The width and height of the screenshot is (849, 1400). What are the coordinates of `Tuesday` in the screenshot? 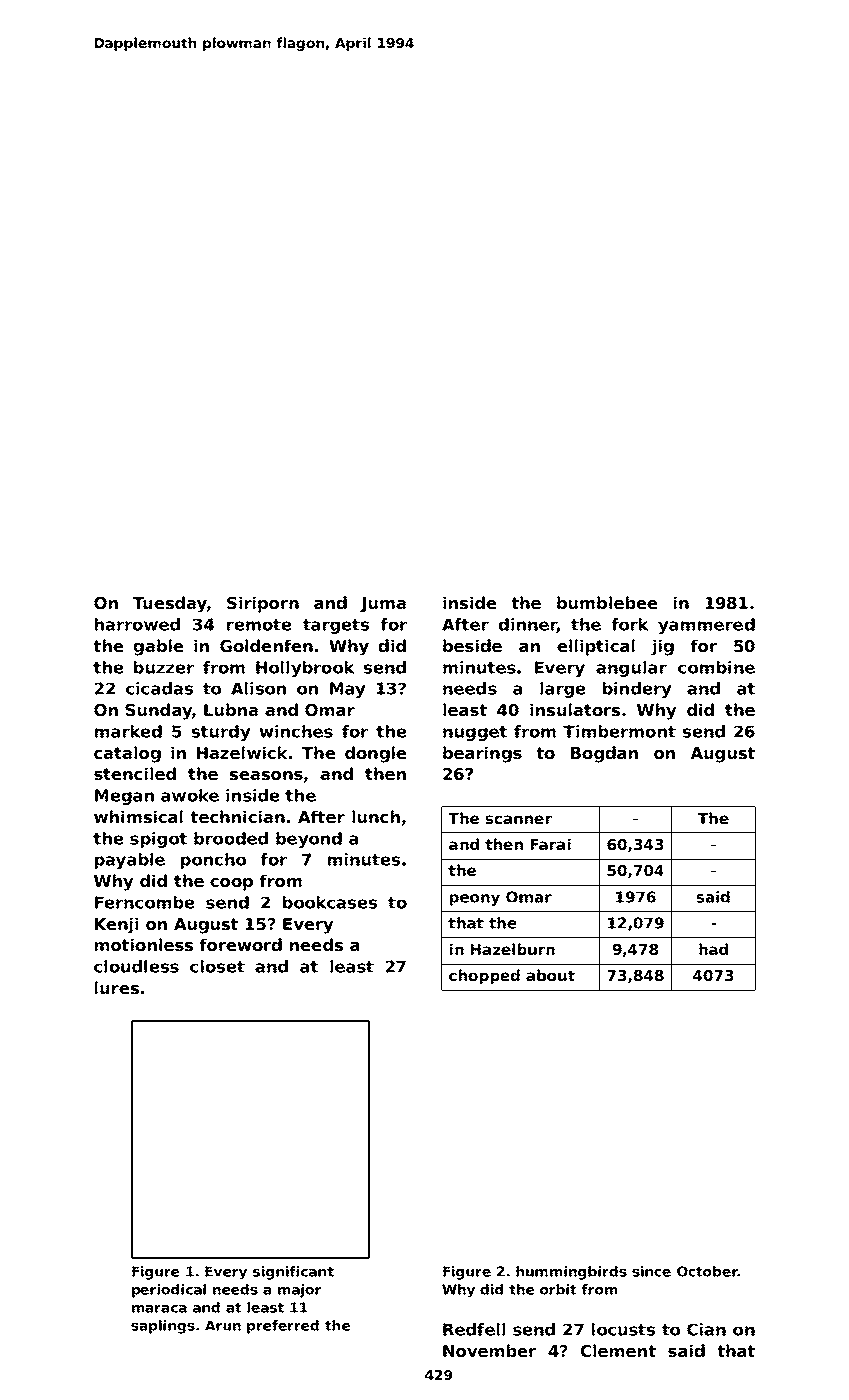 It's located at (170, 604).
